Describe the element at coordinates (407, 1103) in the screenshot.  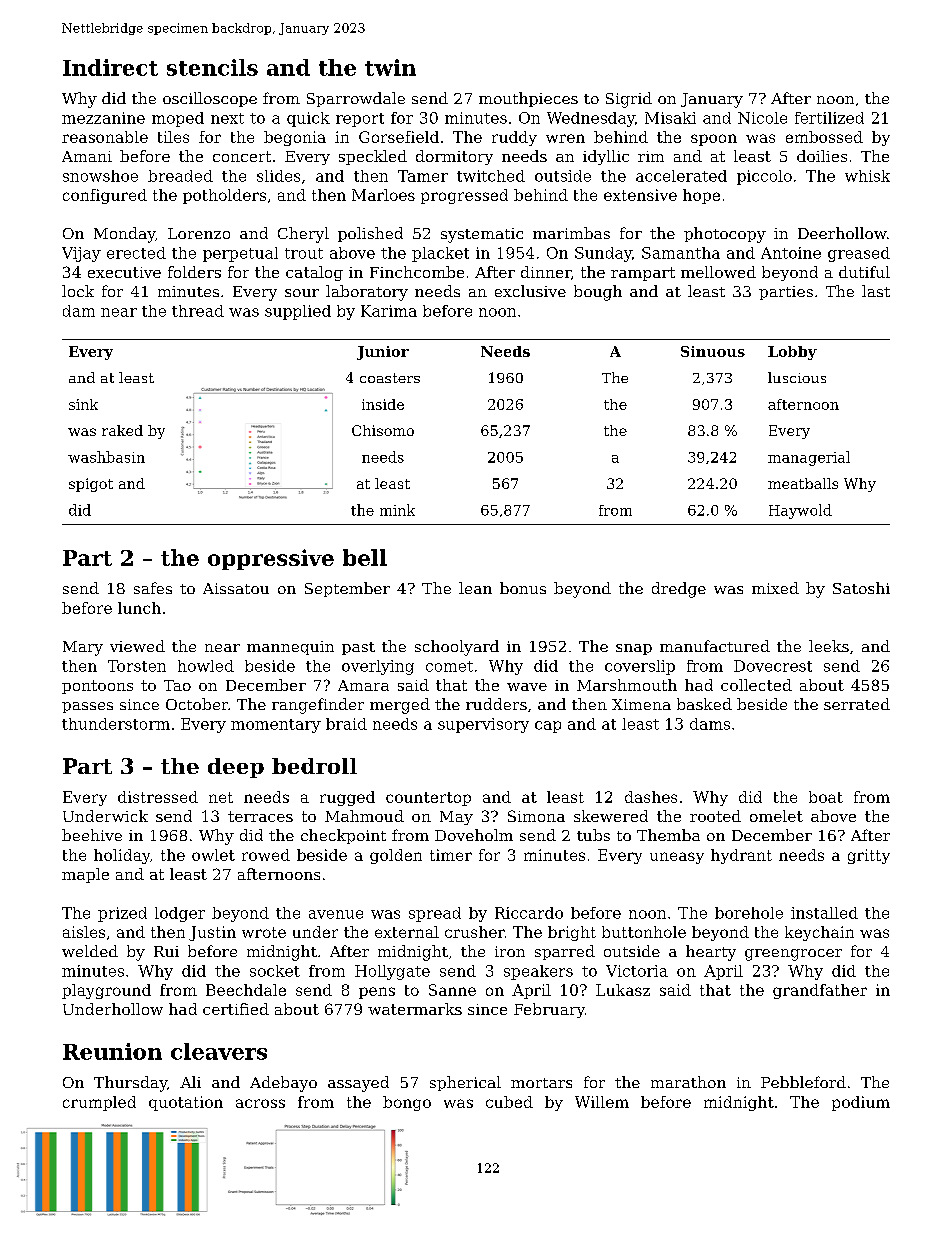
I see `bongo` at that location.
